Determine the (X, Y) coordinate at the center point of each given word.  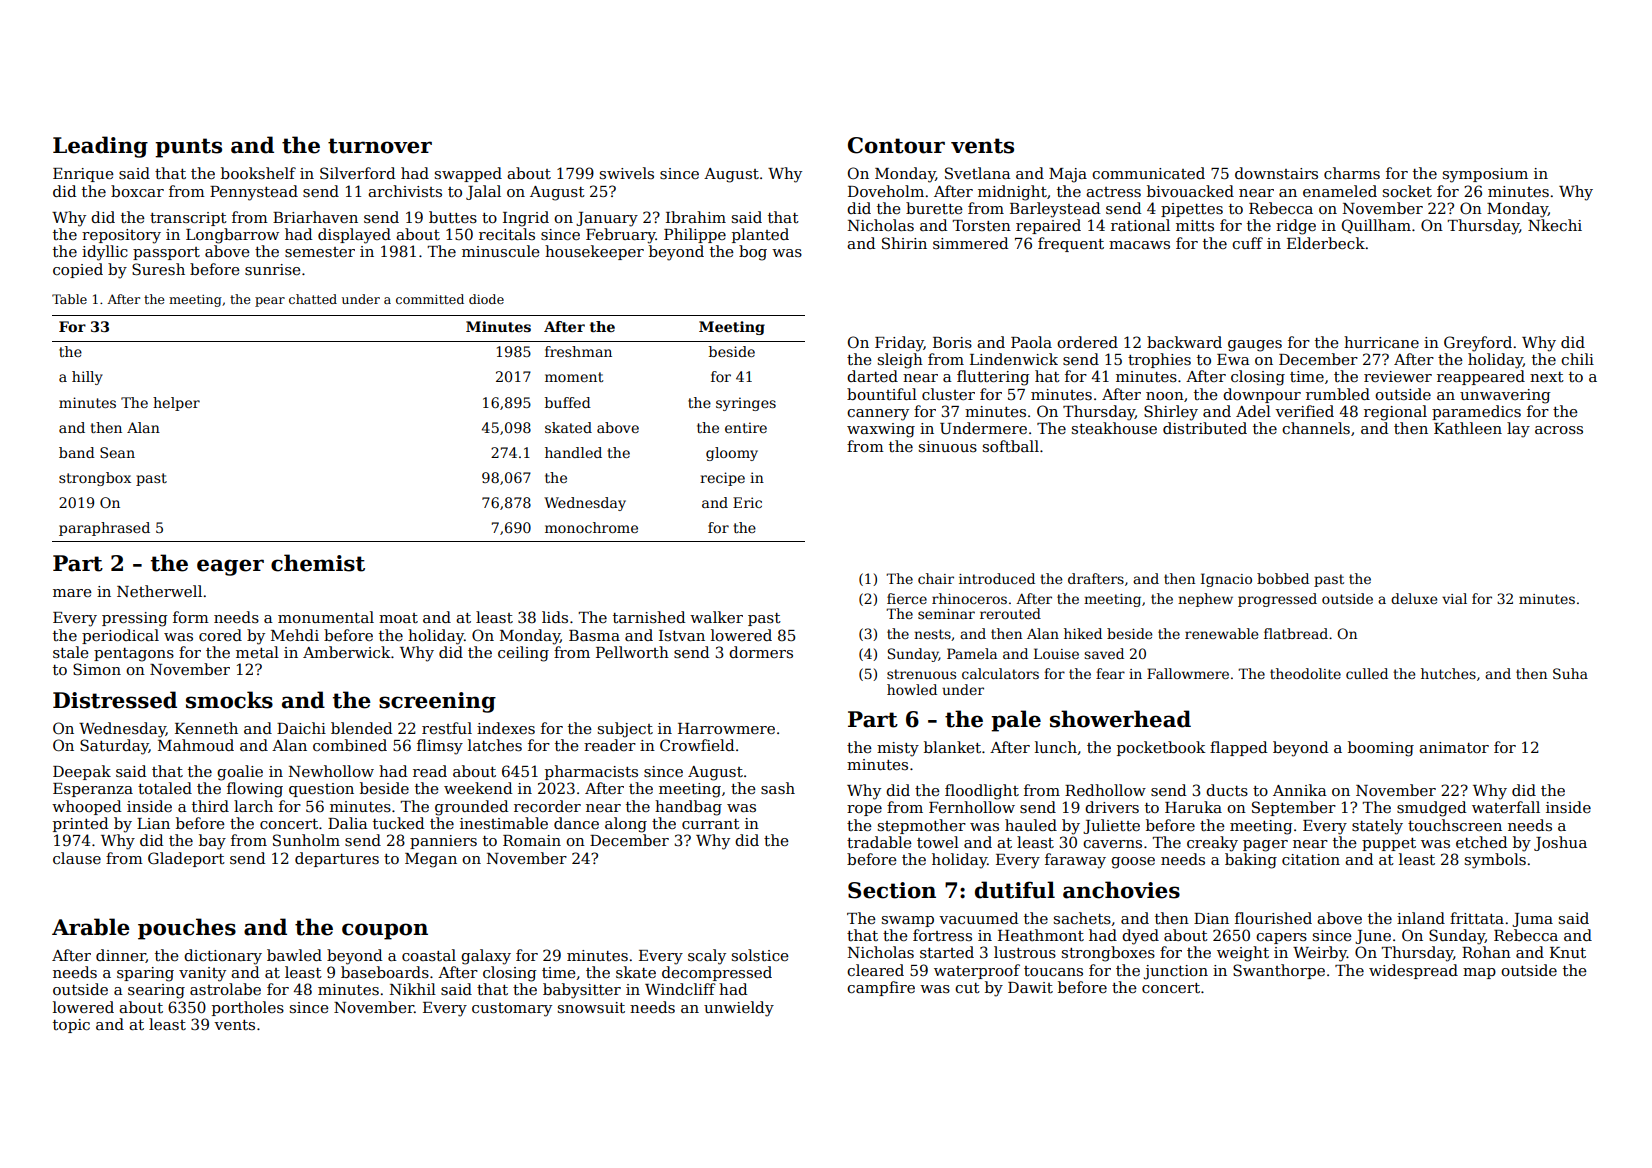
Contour (896, 145)
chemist (318, 563)
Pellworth (632, 652)
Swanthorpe (1279, 971)
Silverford (357, 173)
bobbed (1283, 578)
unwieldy (739, 1009)
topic (71, 1026)
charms (1352, 173)
